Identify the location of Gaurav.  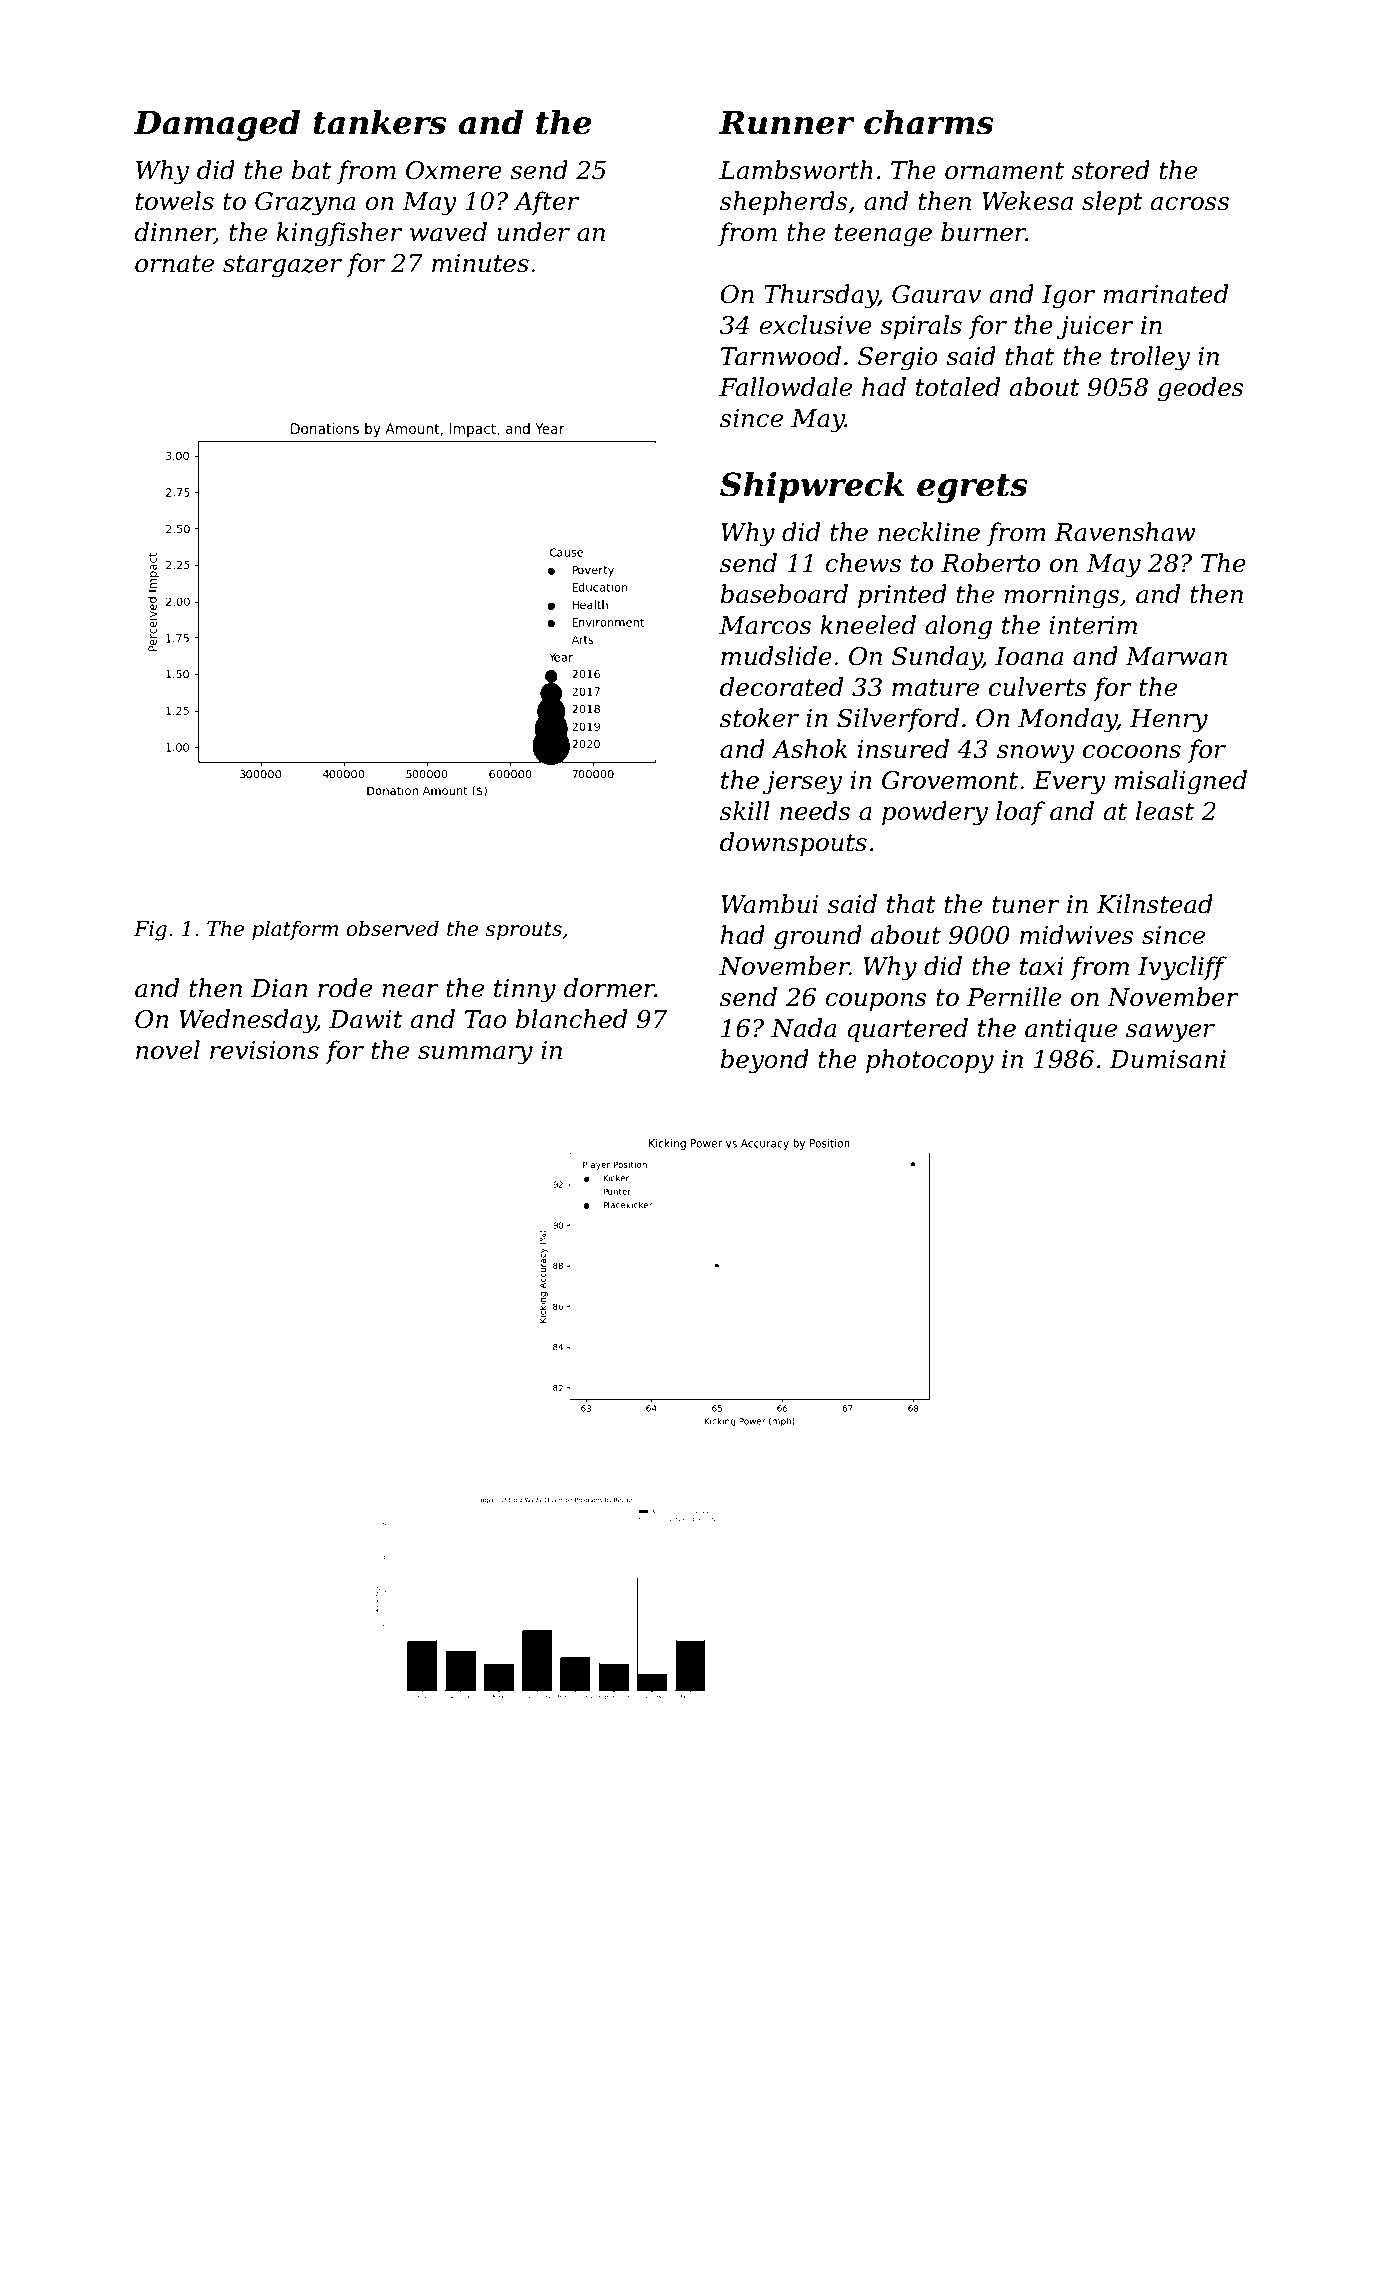
(936, 294).
